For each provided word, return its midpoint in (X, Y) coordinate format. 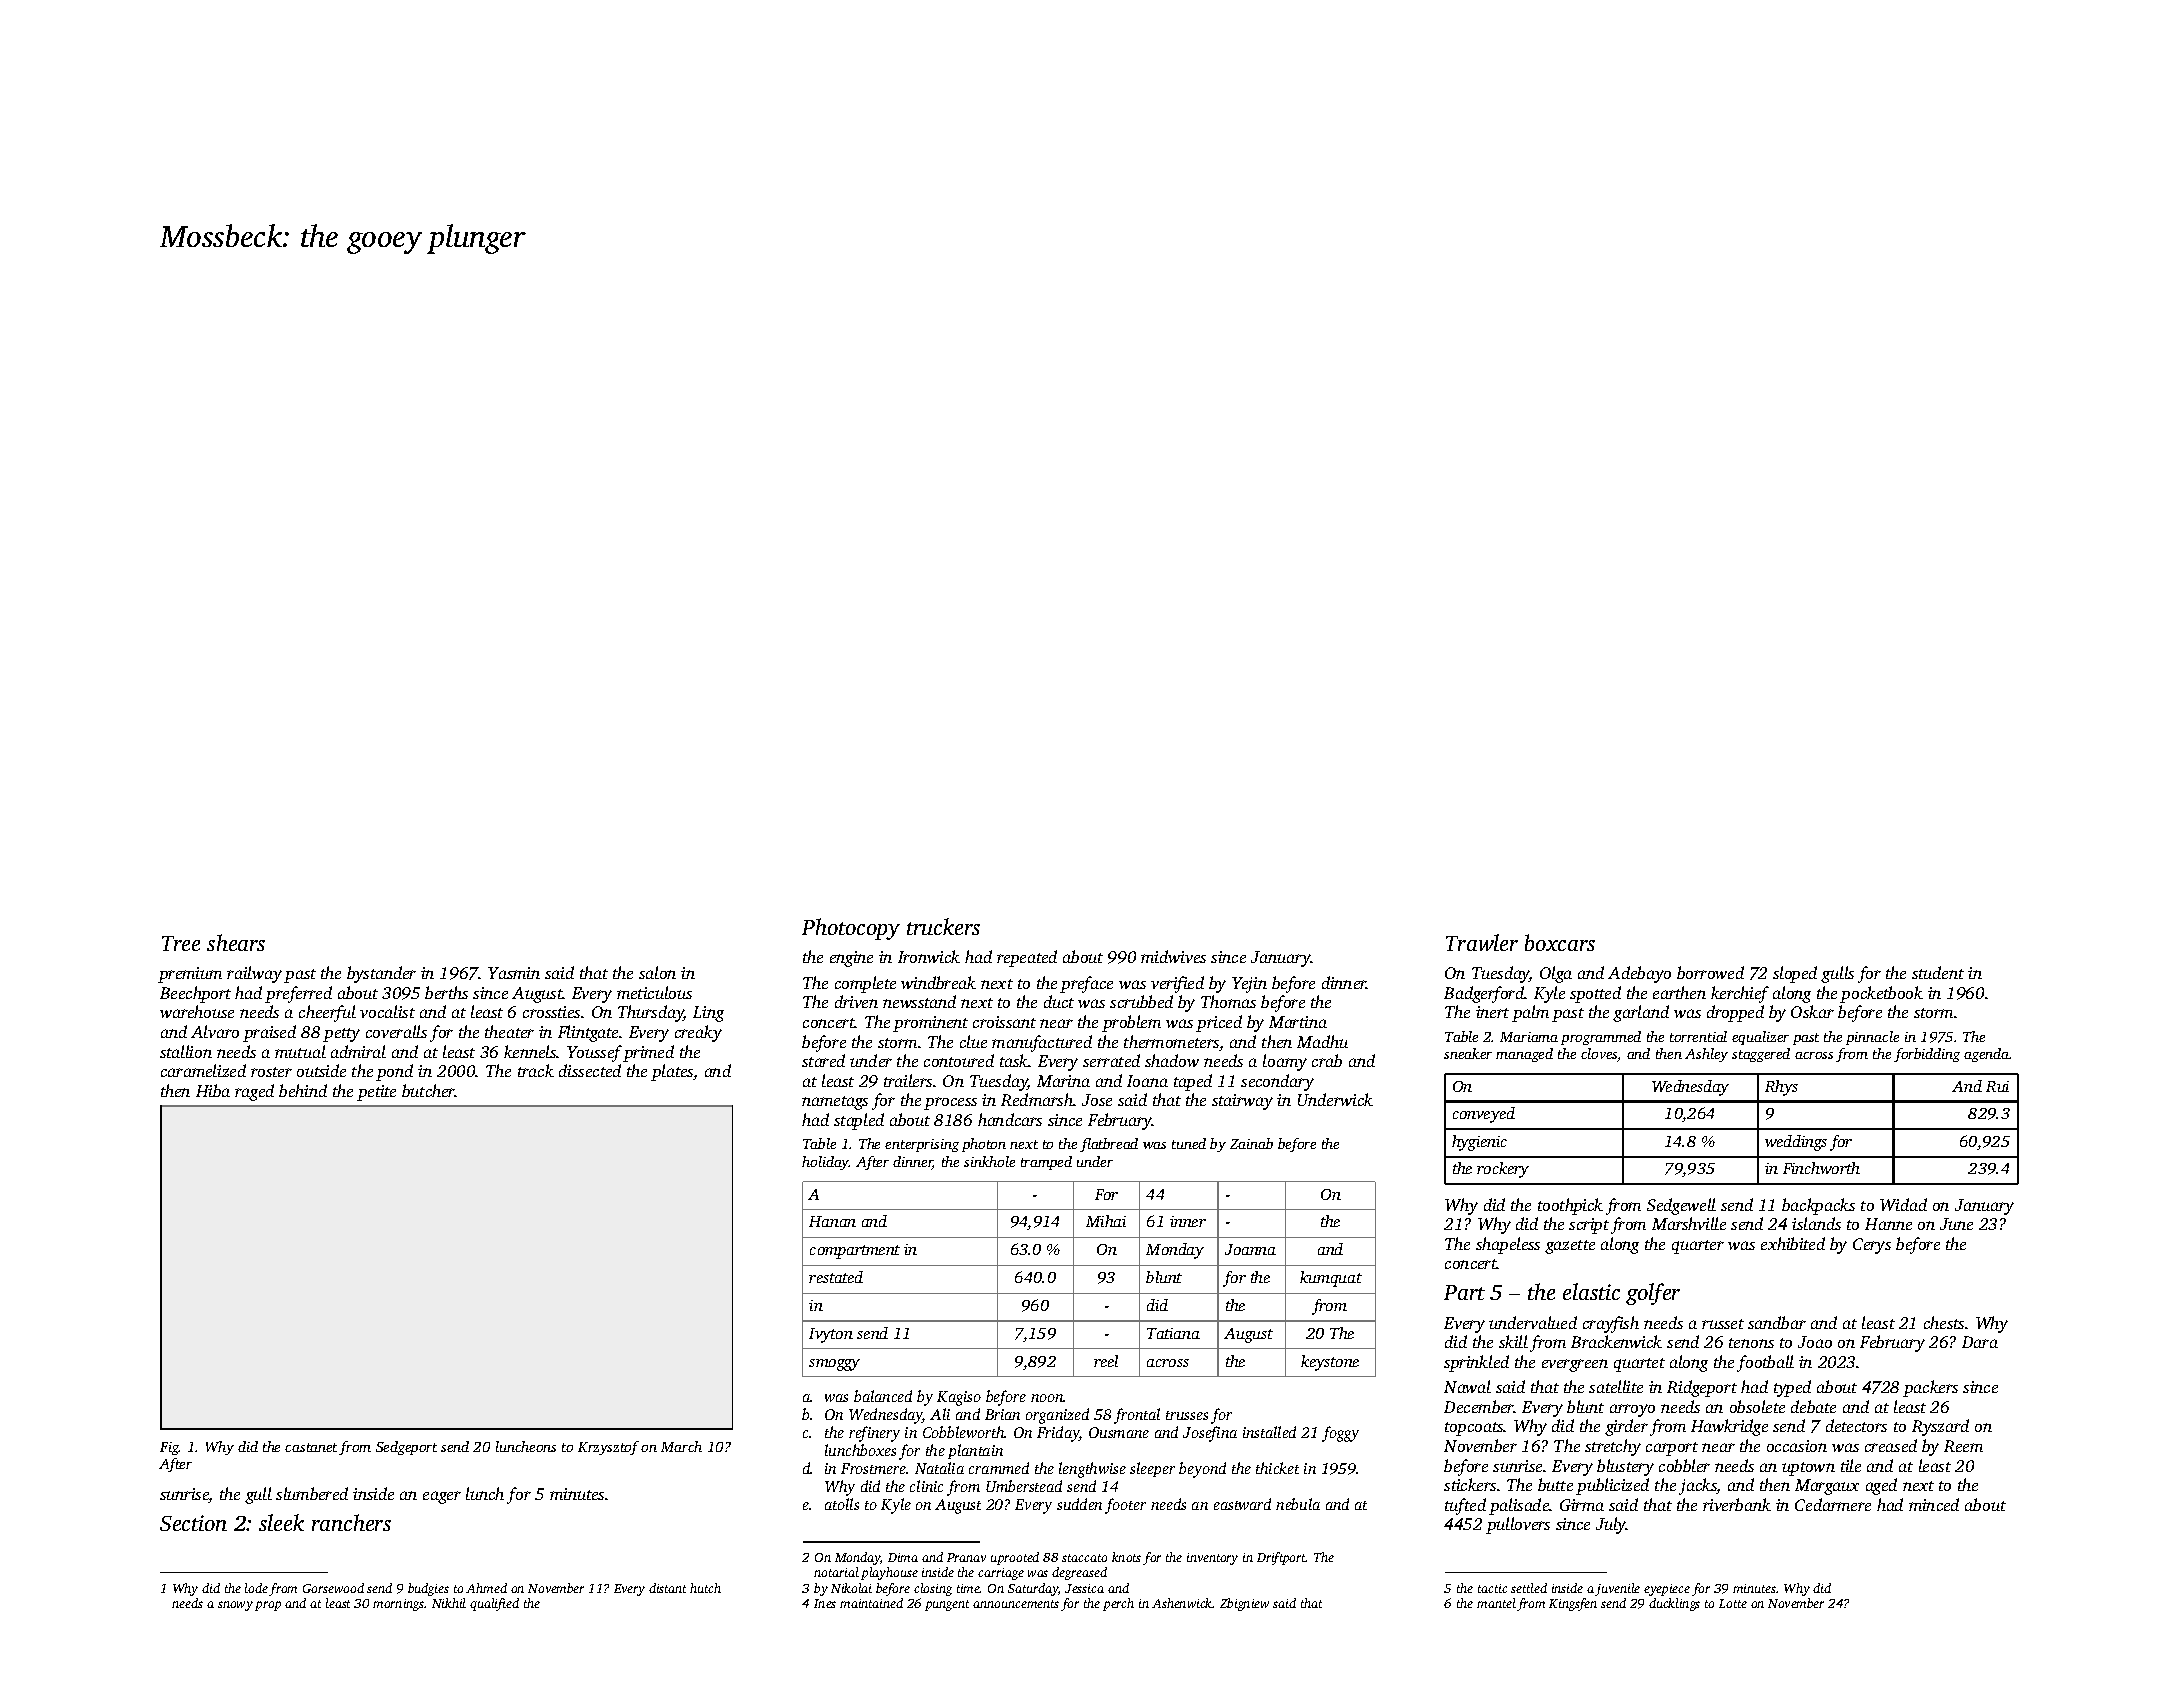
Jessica (1084, 1588)
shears (236, 942)
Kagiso (959, 1398)
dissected (590, 1070)
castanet (311, 1447)
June (1956, 1224)
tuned (1189, 1143)
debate (1813, 1406)
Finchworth (1821, 1168)
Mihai (1106, 1221)
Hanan (832, 1221)
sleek (281, 1522)
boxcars (1560, 942)
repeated (1027, 958)
